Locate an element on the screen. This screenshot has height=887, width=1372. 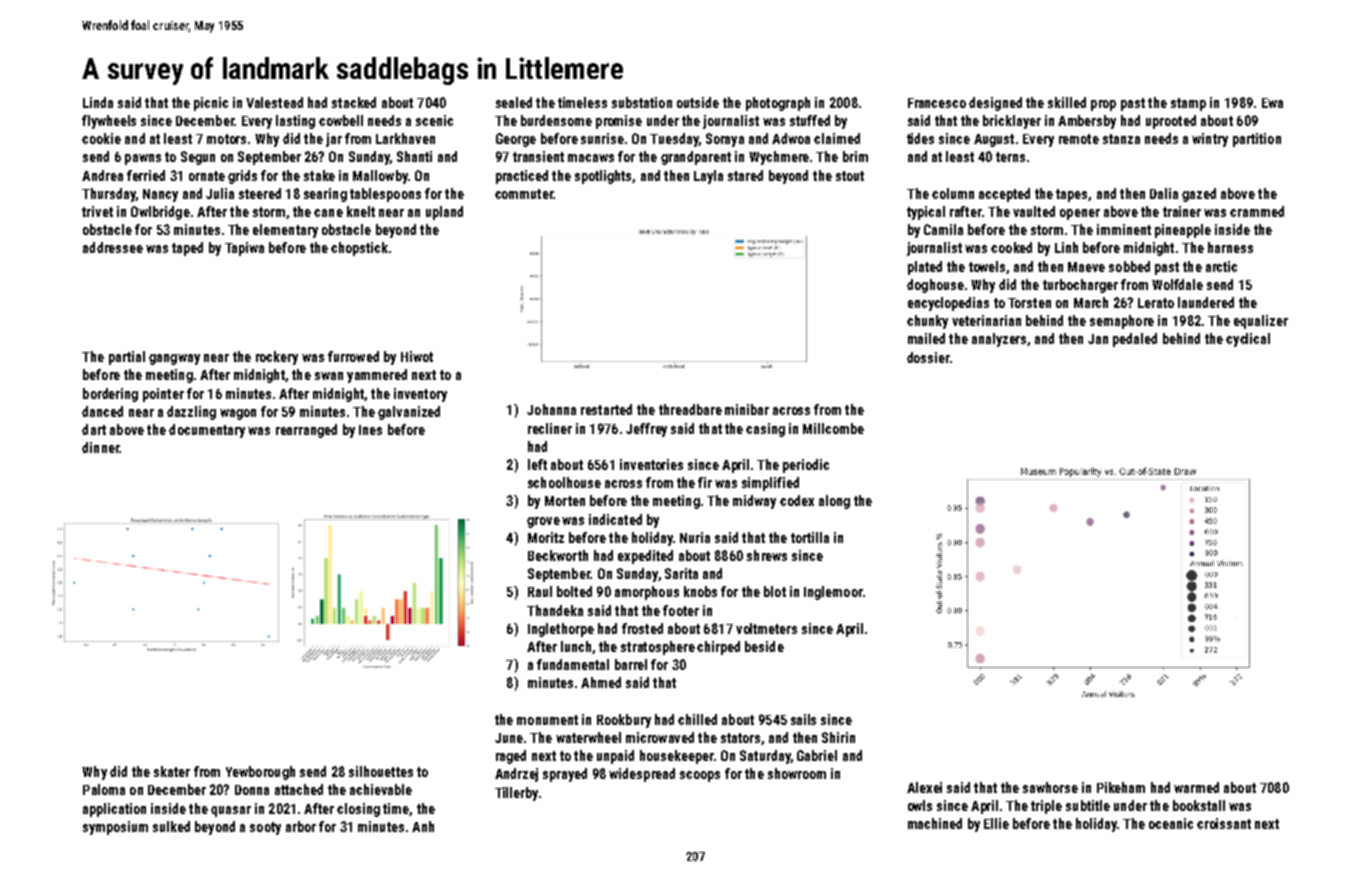
Millcombe is located at coordinates (833, 428).
